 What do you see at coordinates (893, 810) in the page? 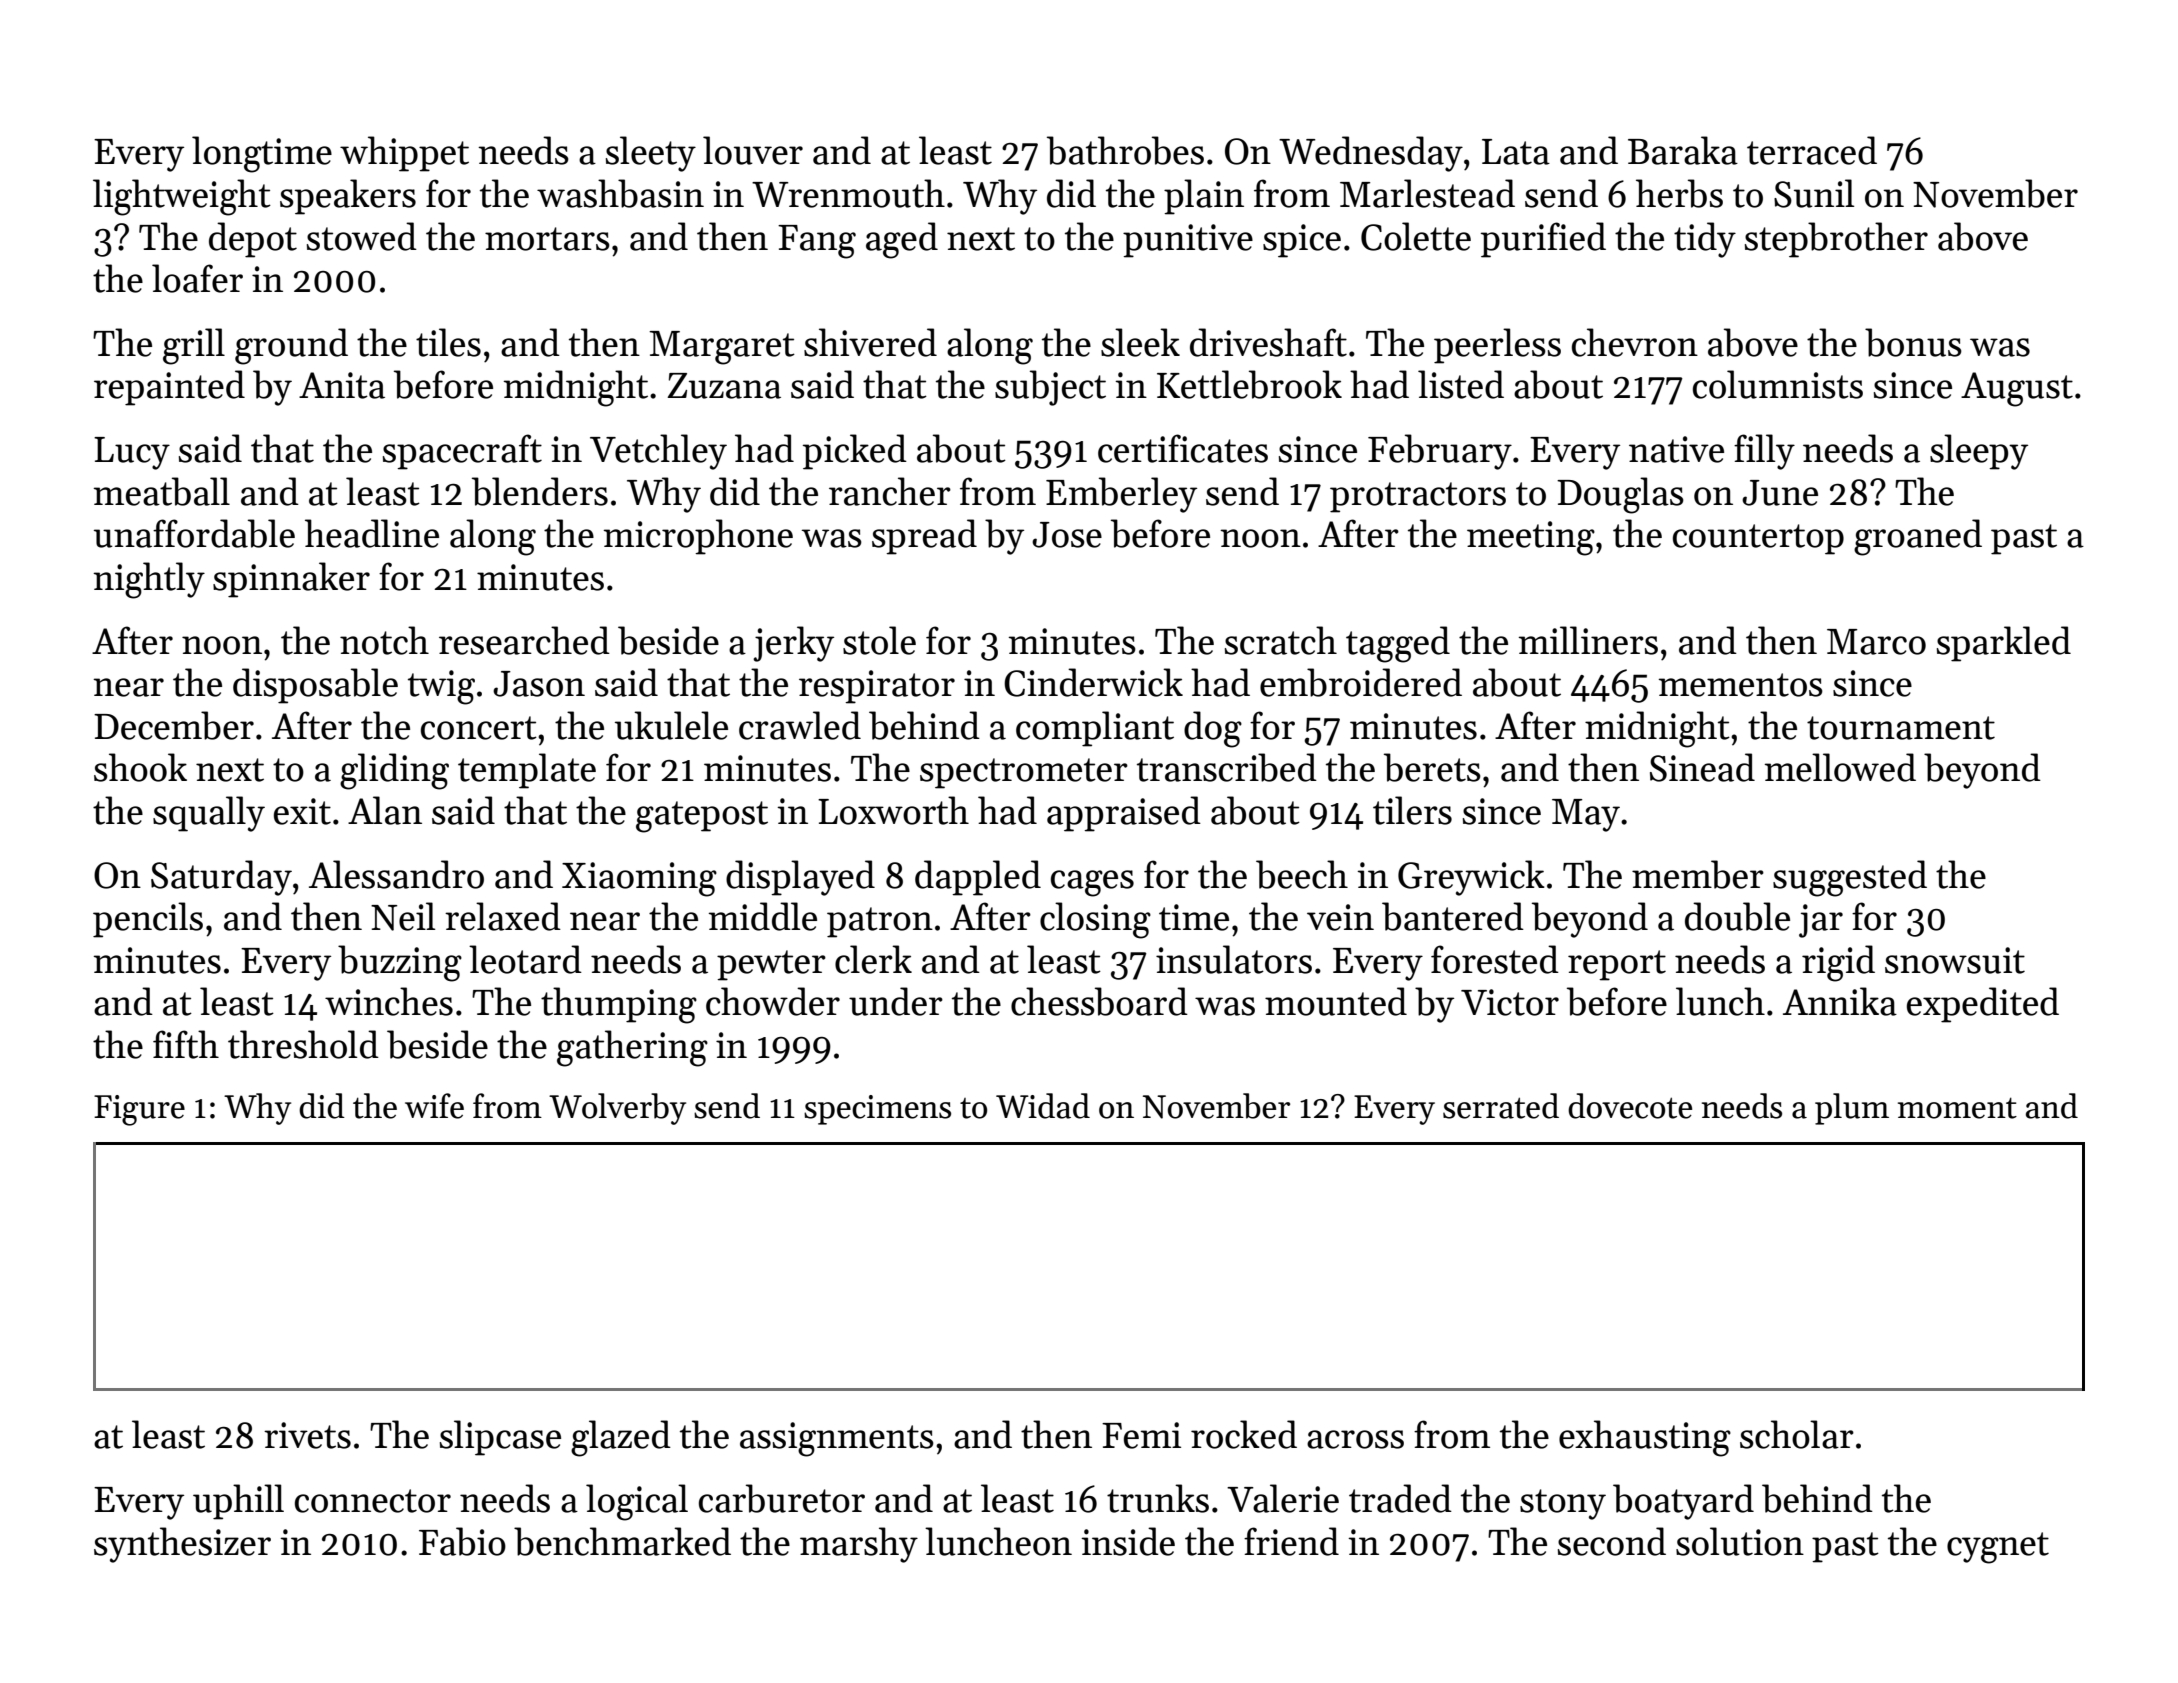
I see `Loxworth` at bounding box center [893, 810].
